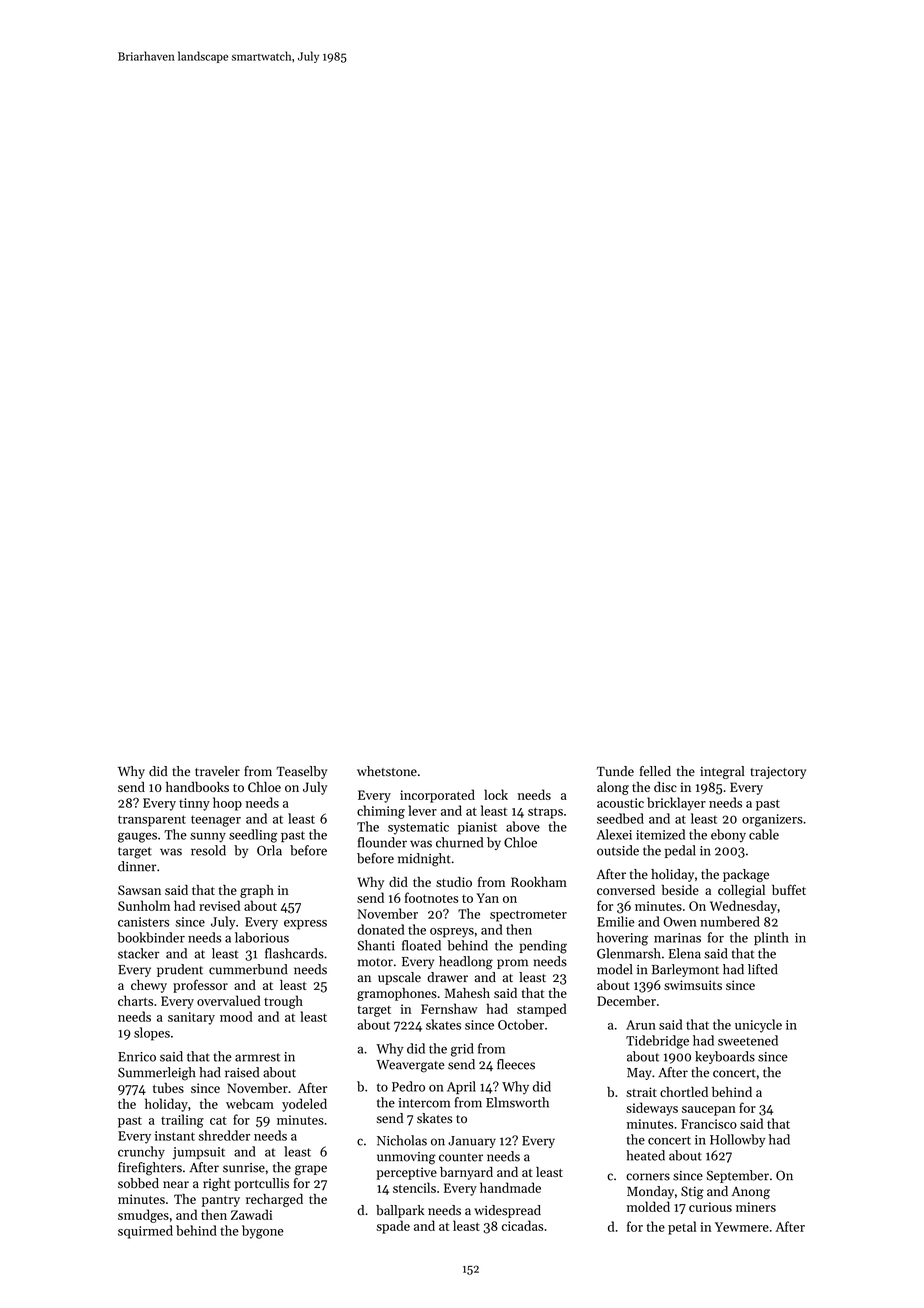 The image size is (924, 1308). I want to click on saucepan, so click(709, 1111).
